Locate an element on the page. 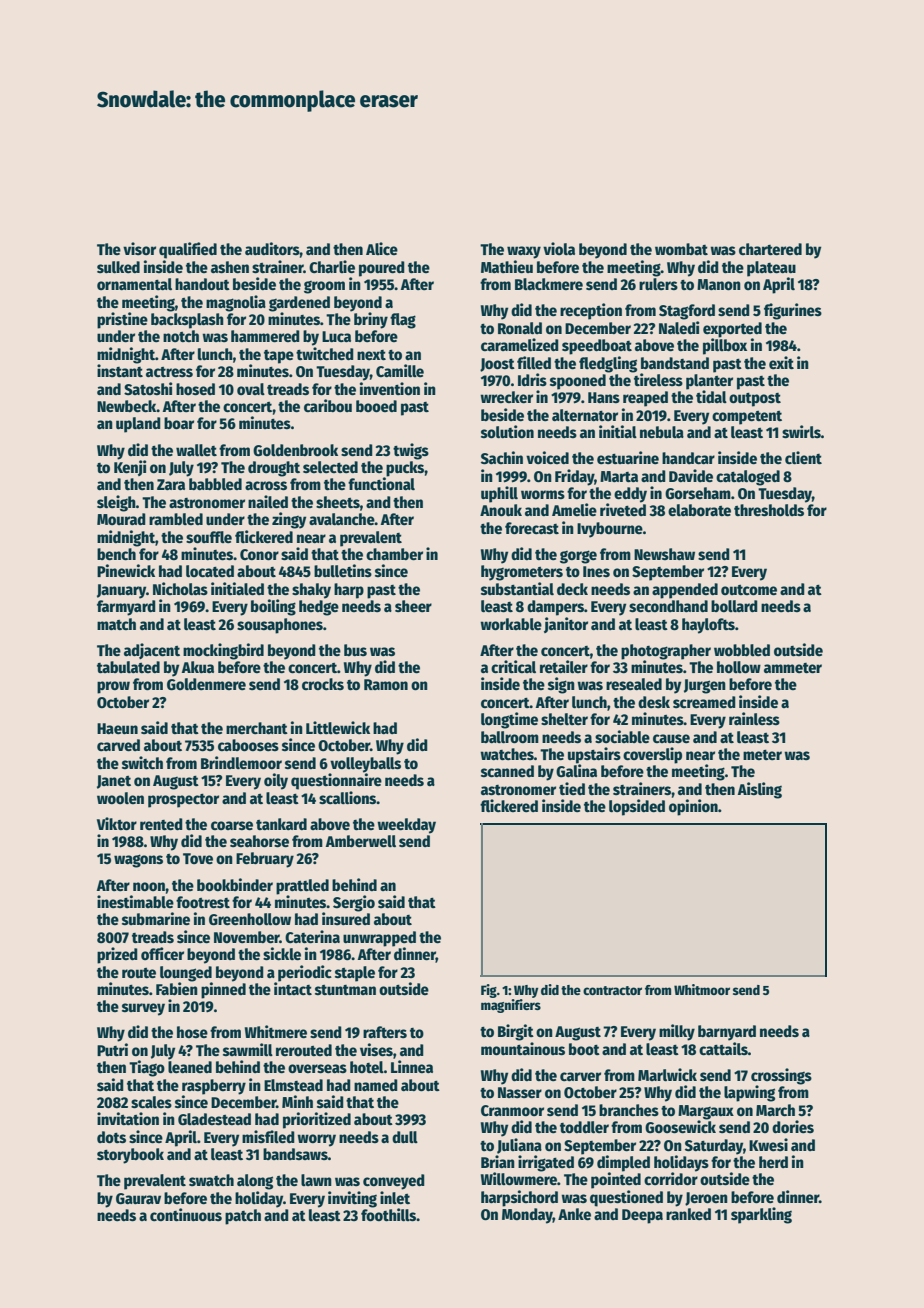  contractor is located at coordinates (612, 990).
